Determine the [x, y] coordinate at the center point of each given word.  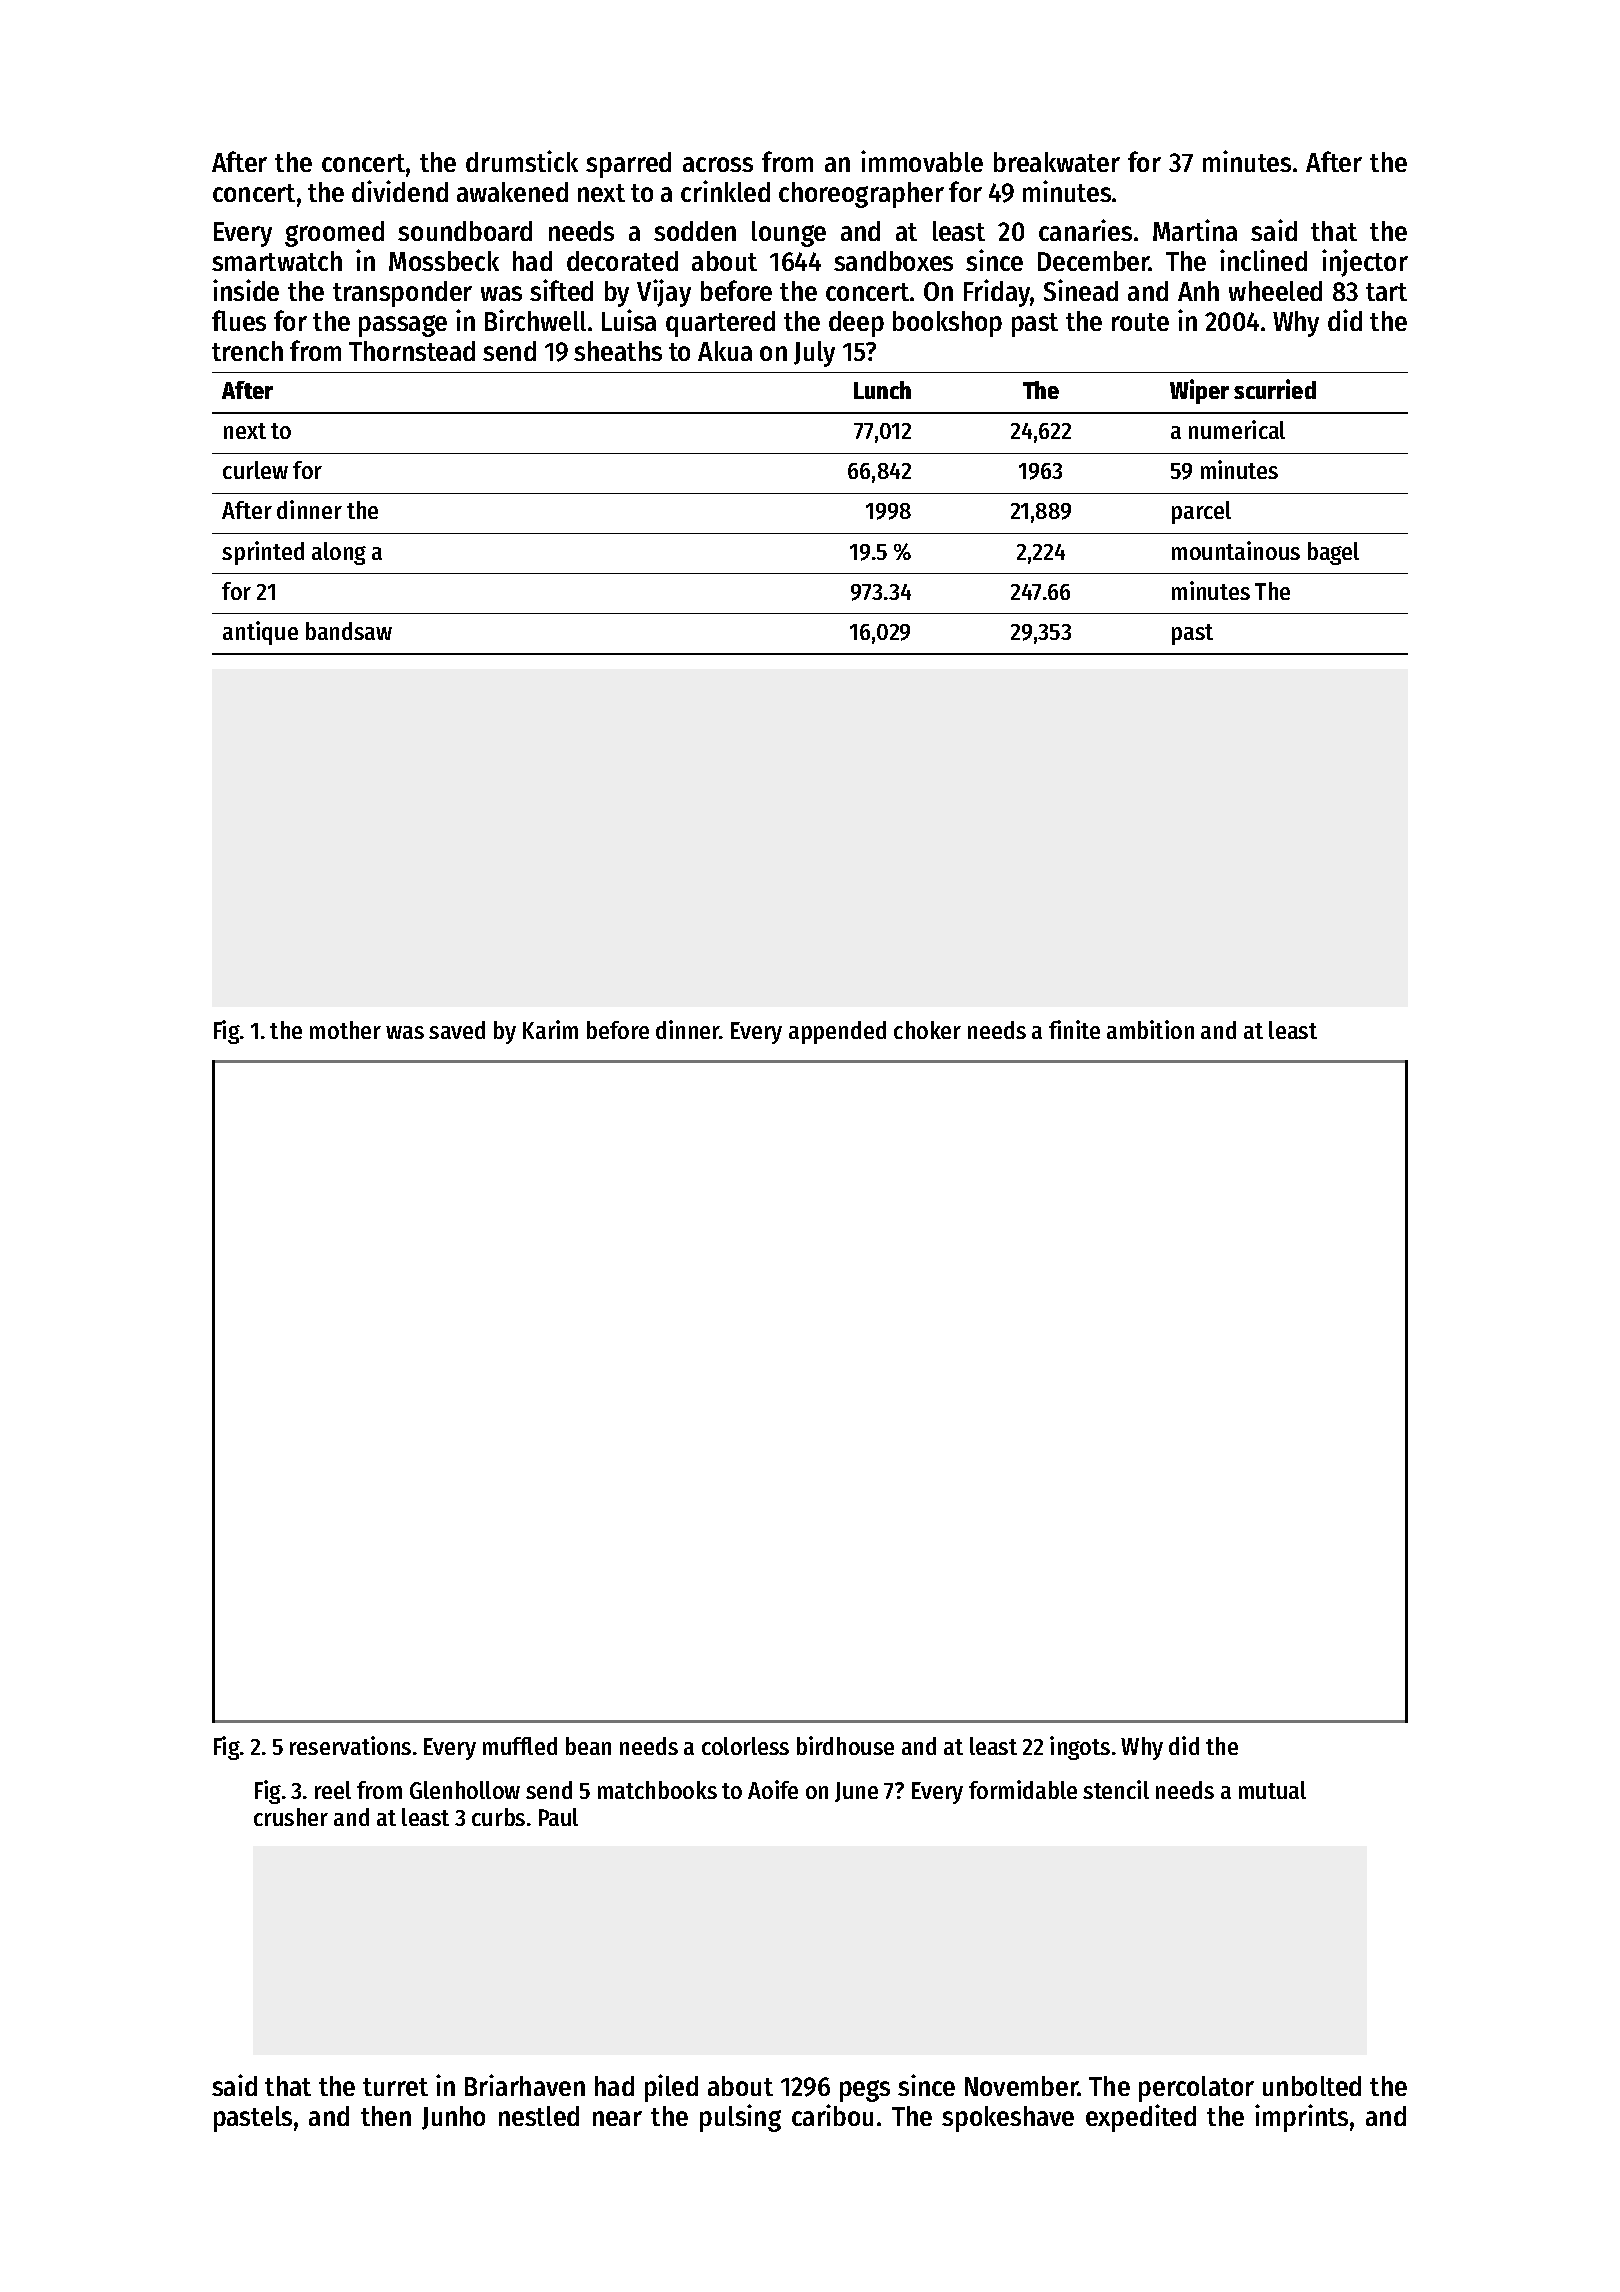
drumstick [522, 161]
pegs [865, 2091]
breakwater [1057, 162]
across [718, 164]
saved [457, 1030]
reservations [350, 1745]
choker [927, 1030]
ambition [1150, 1029]
